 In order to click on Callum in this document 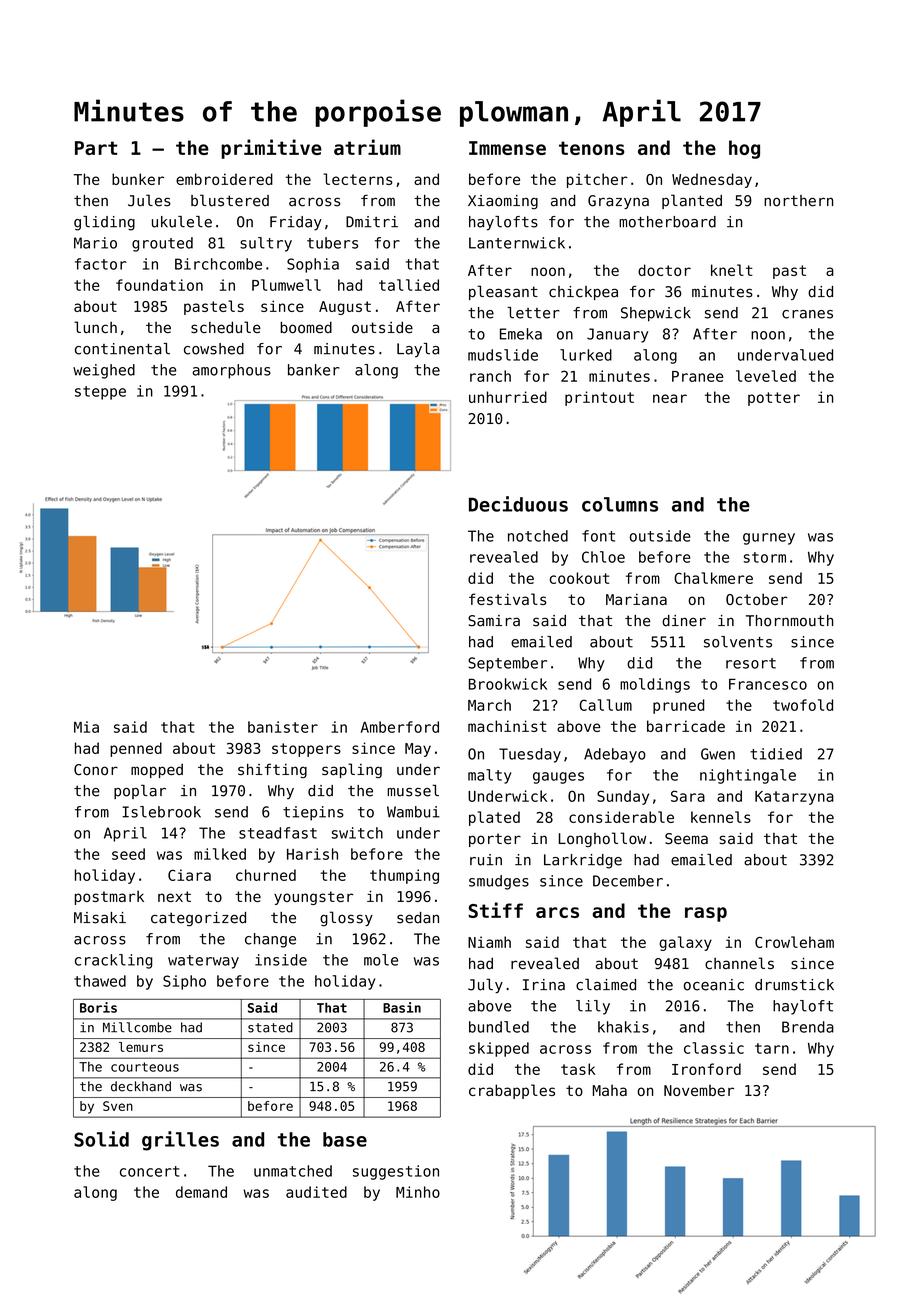, I will do `click(606, 705)`.
